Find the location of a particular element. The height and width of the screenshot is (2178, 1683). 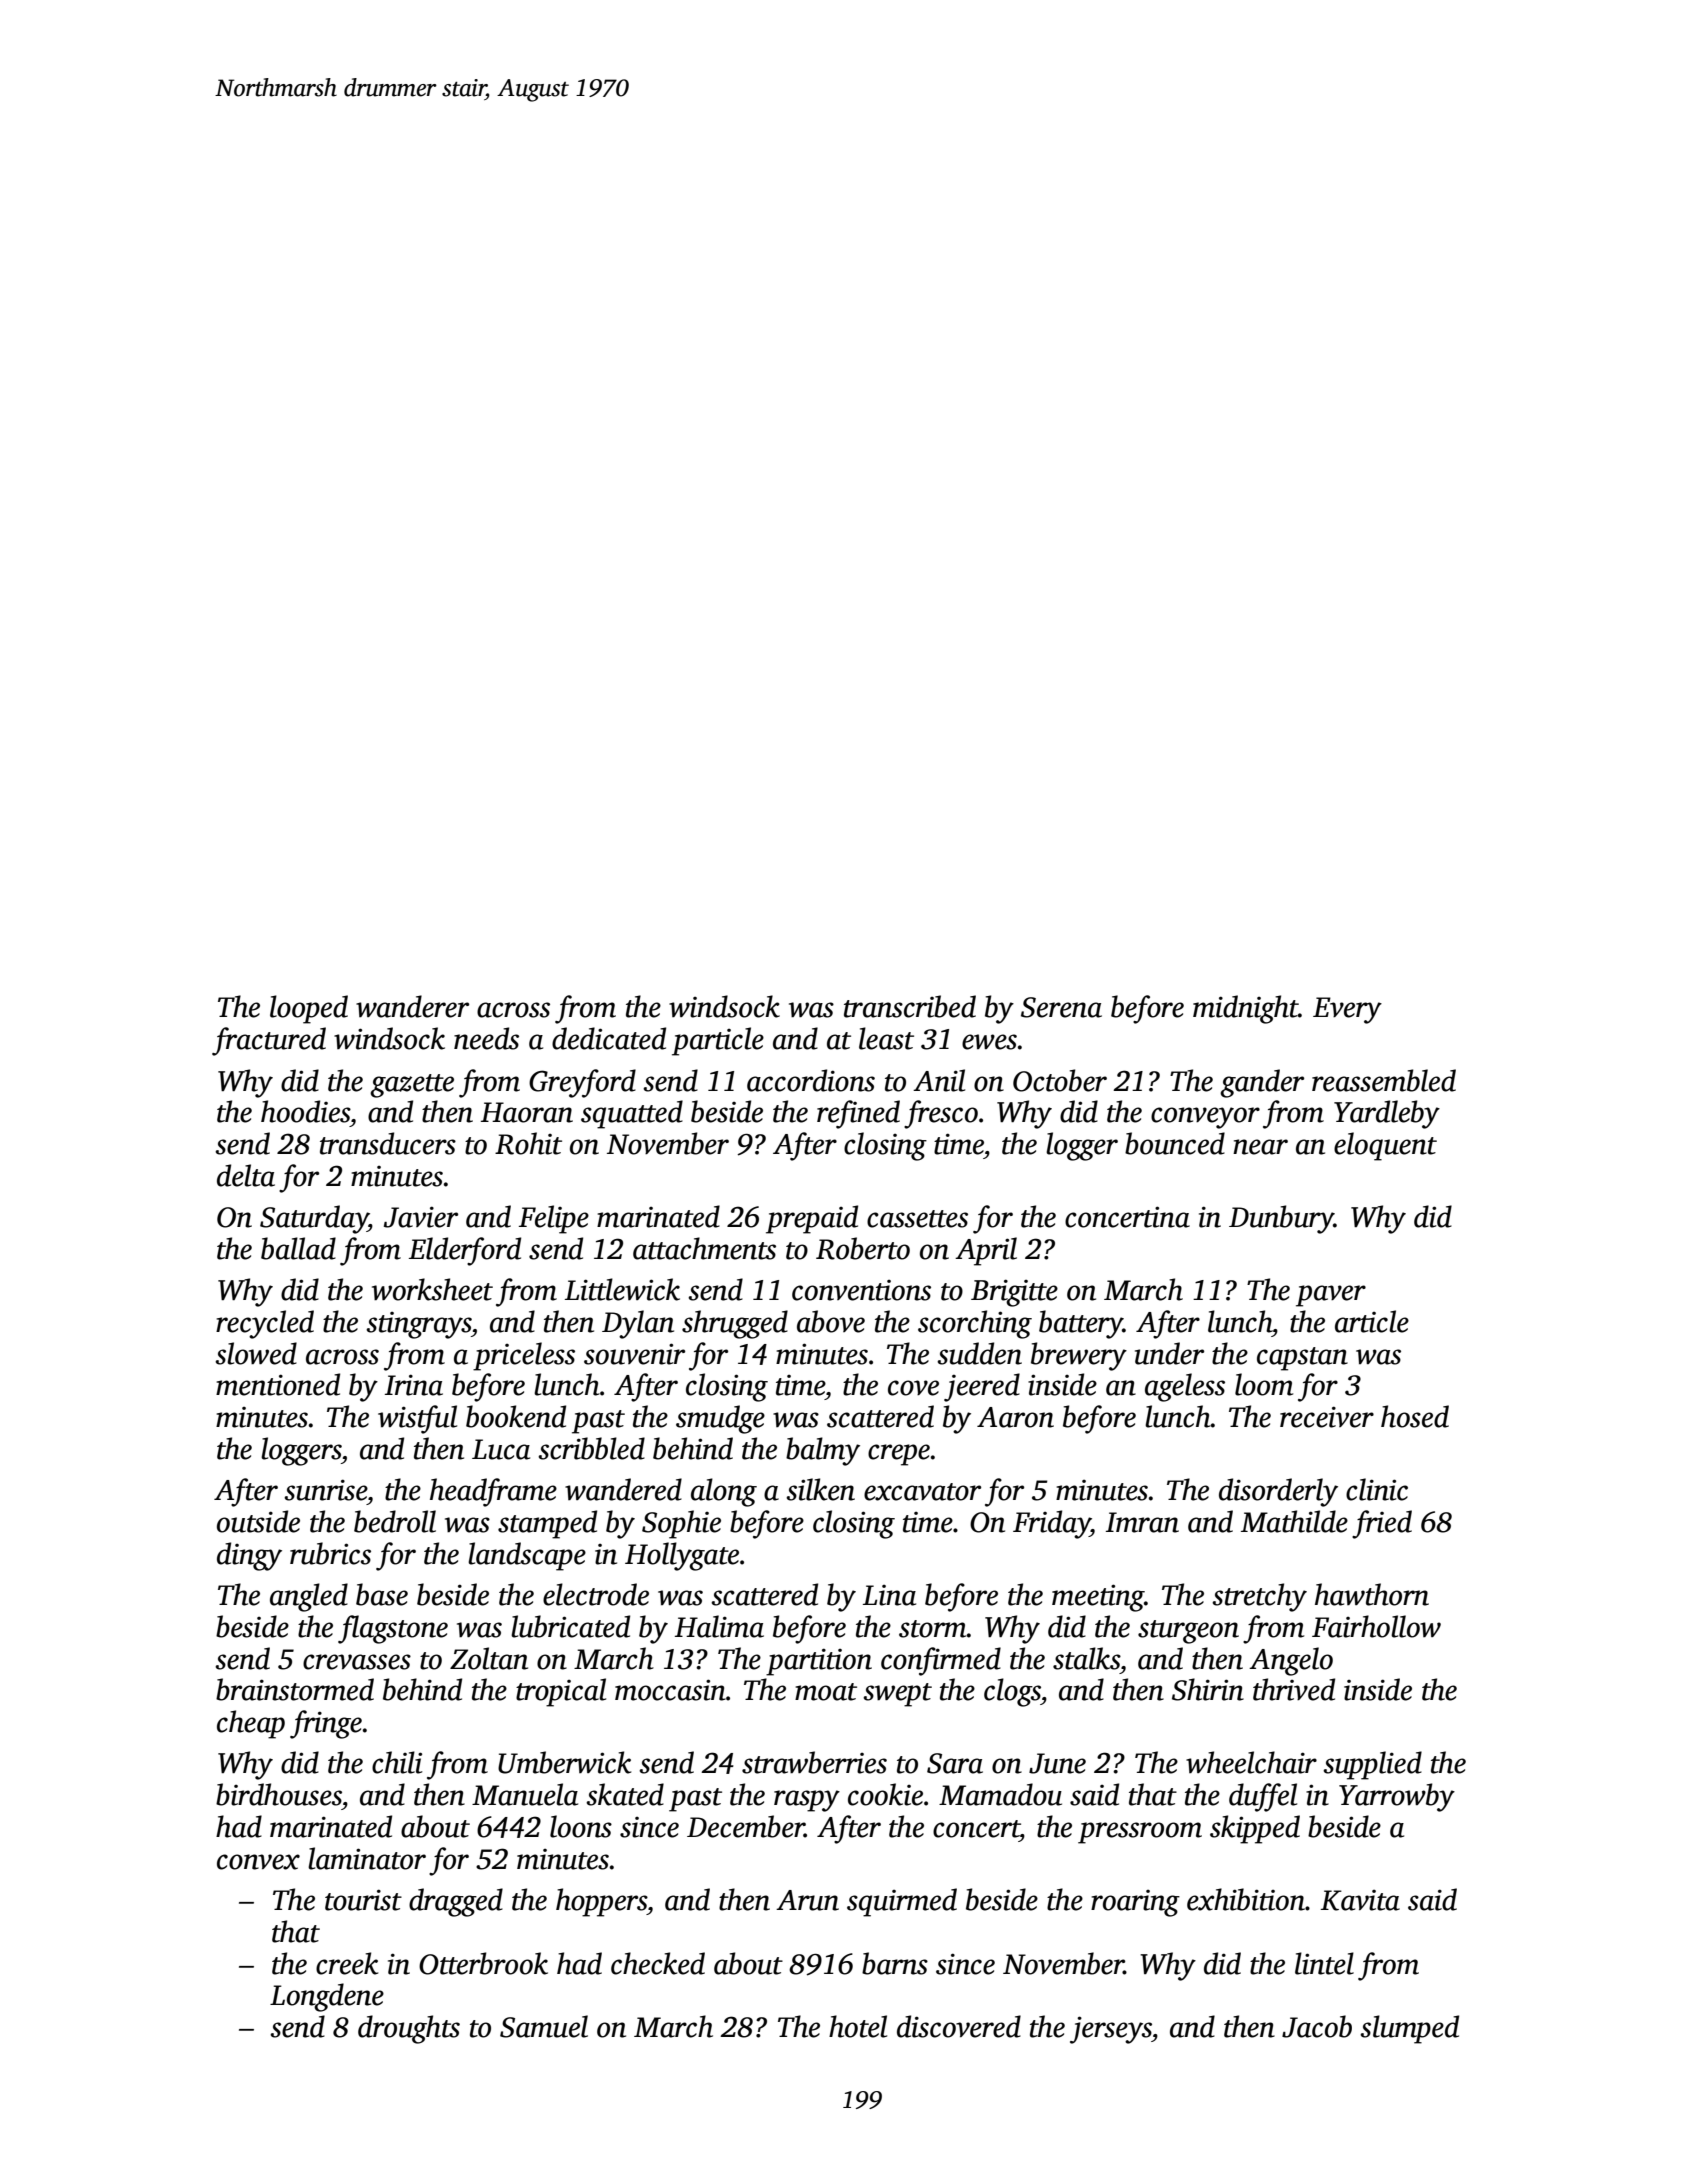

looped is located at coordinates (309, 1009).
